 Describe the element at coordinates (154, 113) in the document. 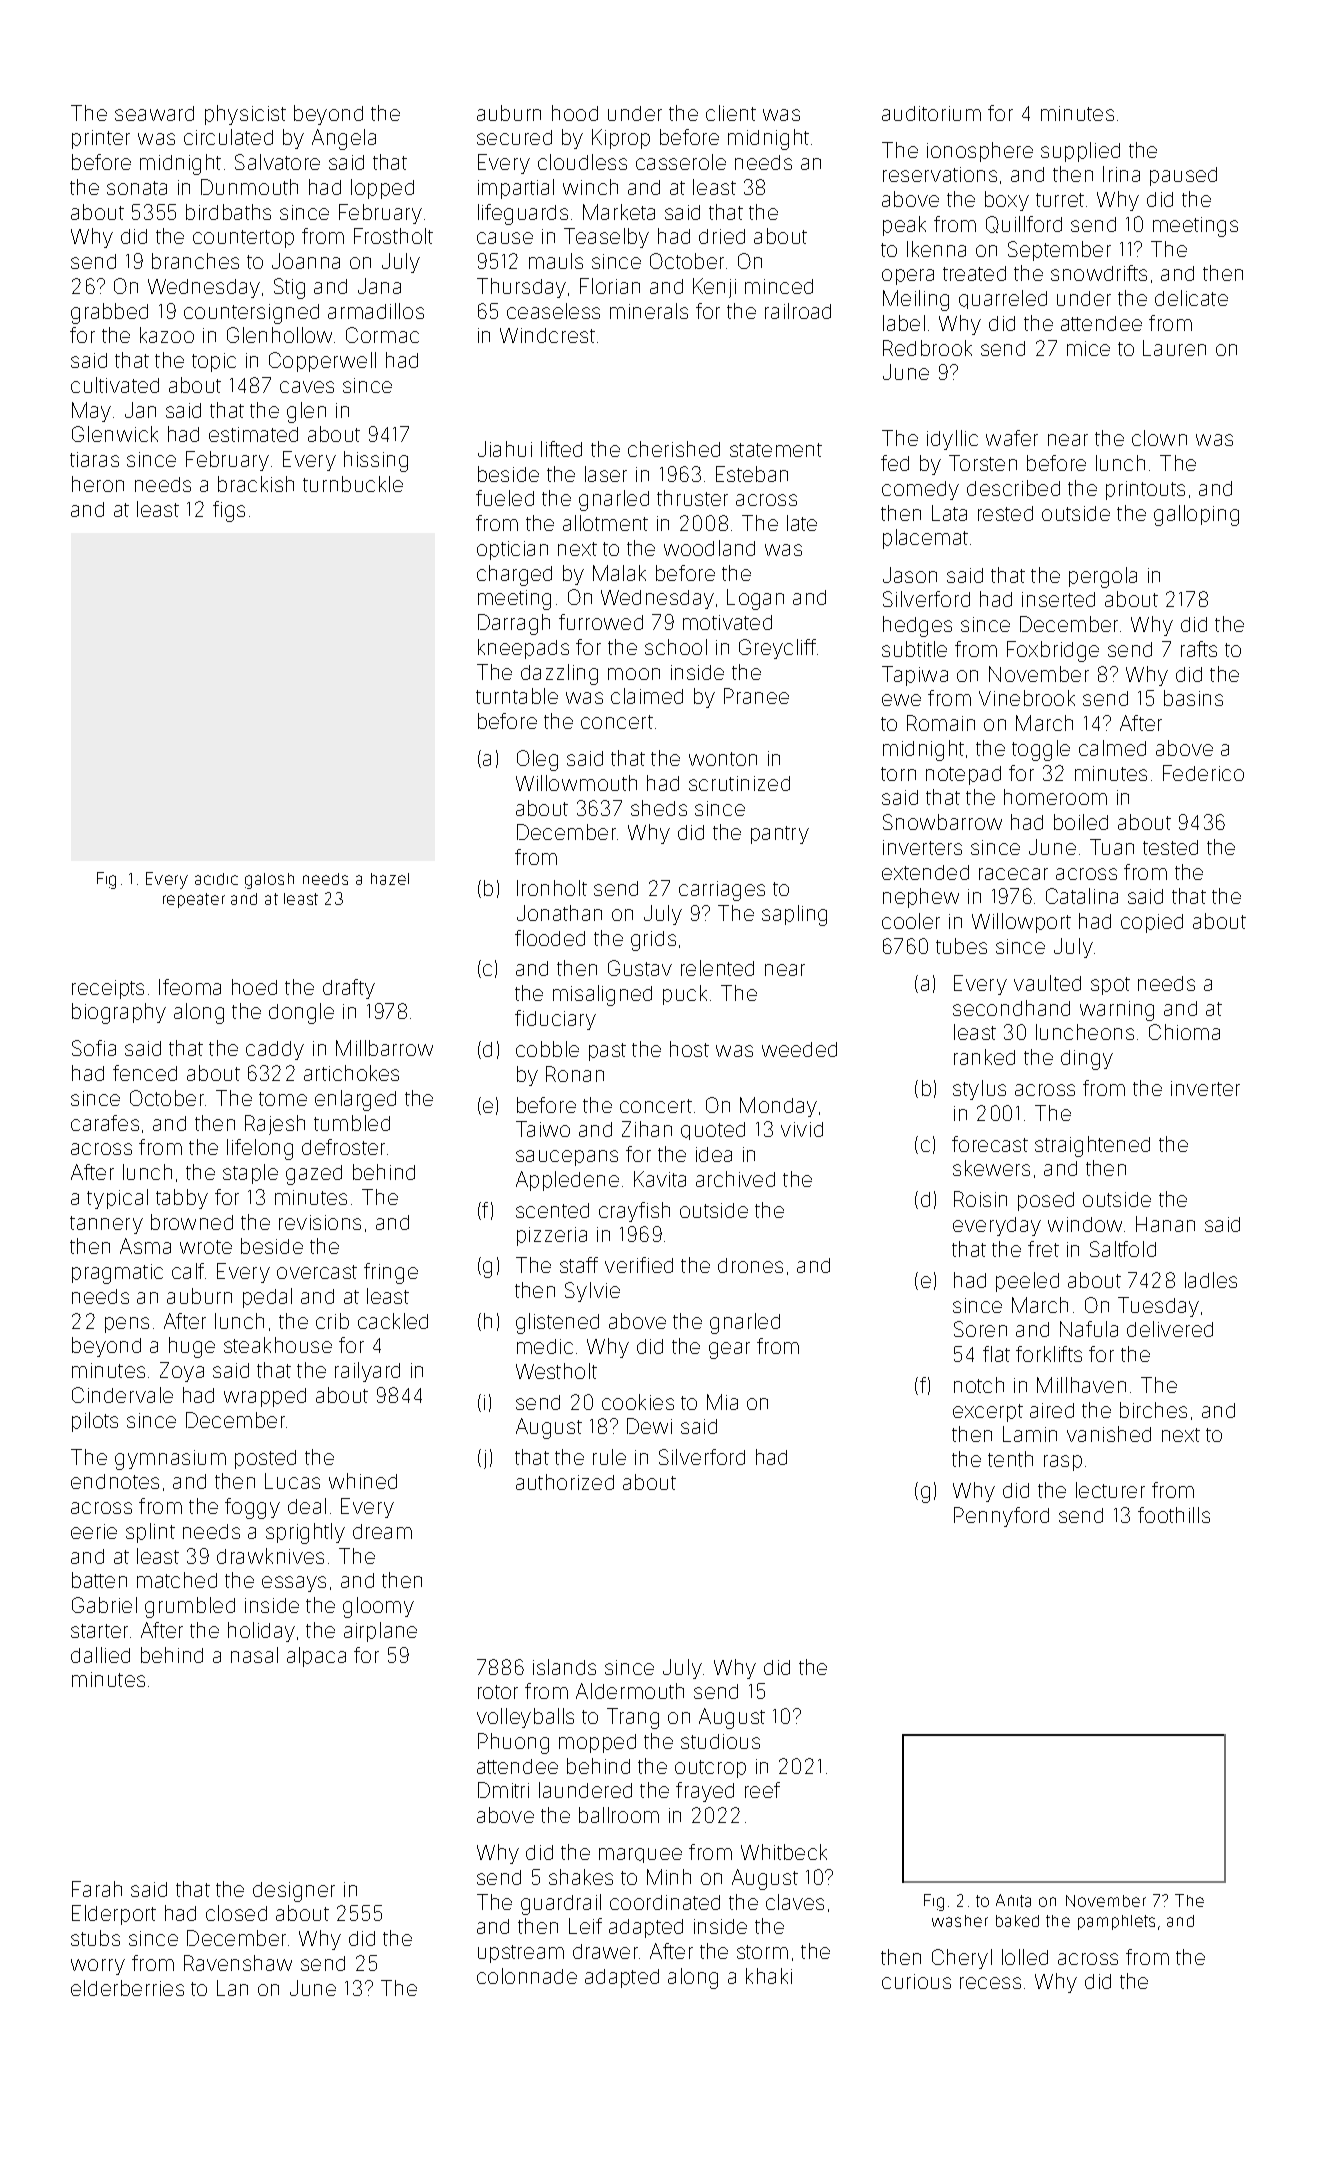

I see `seaward` at that location.
